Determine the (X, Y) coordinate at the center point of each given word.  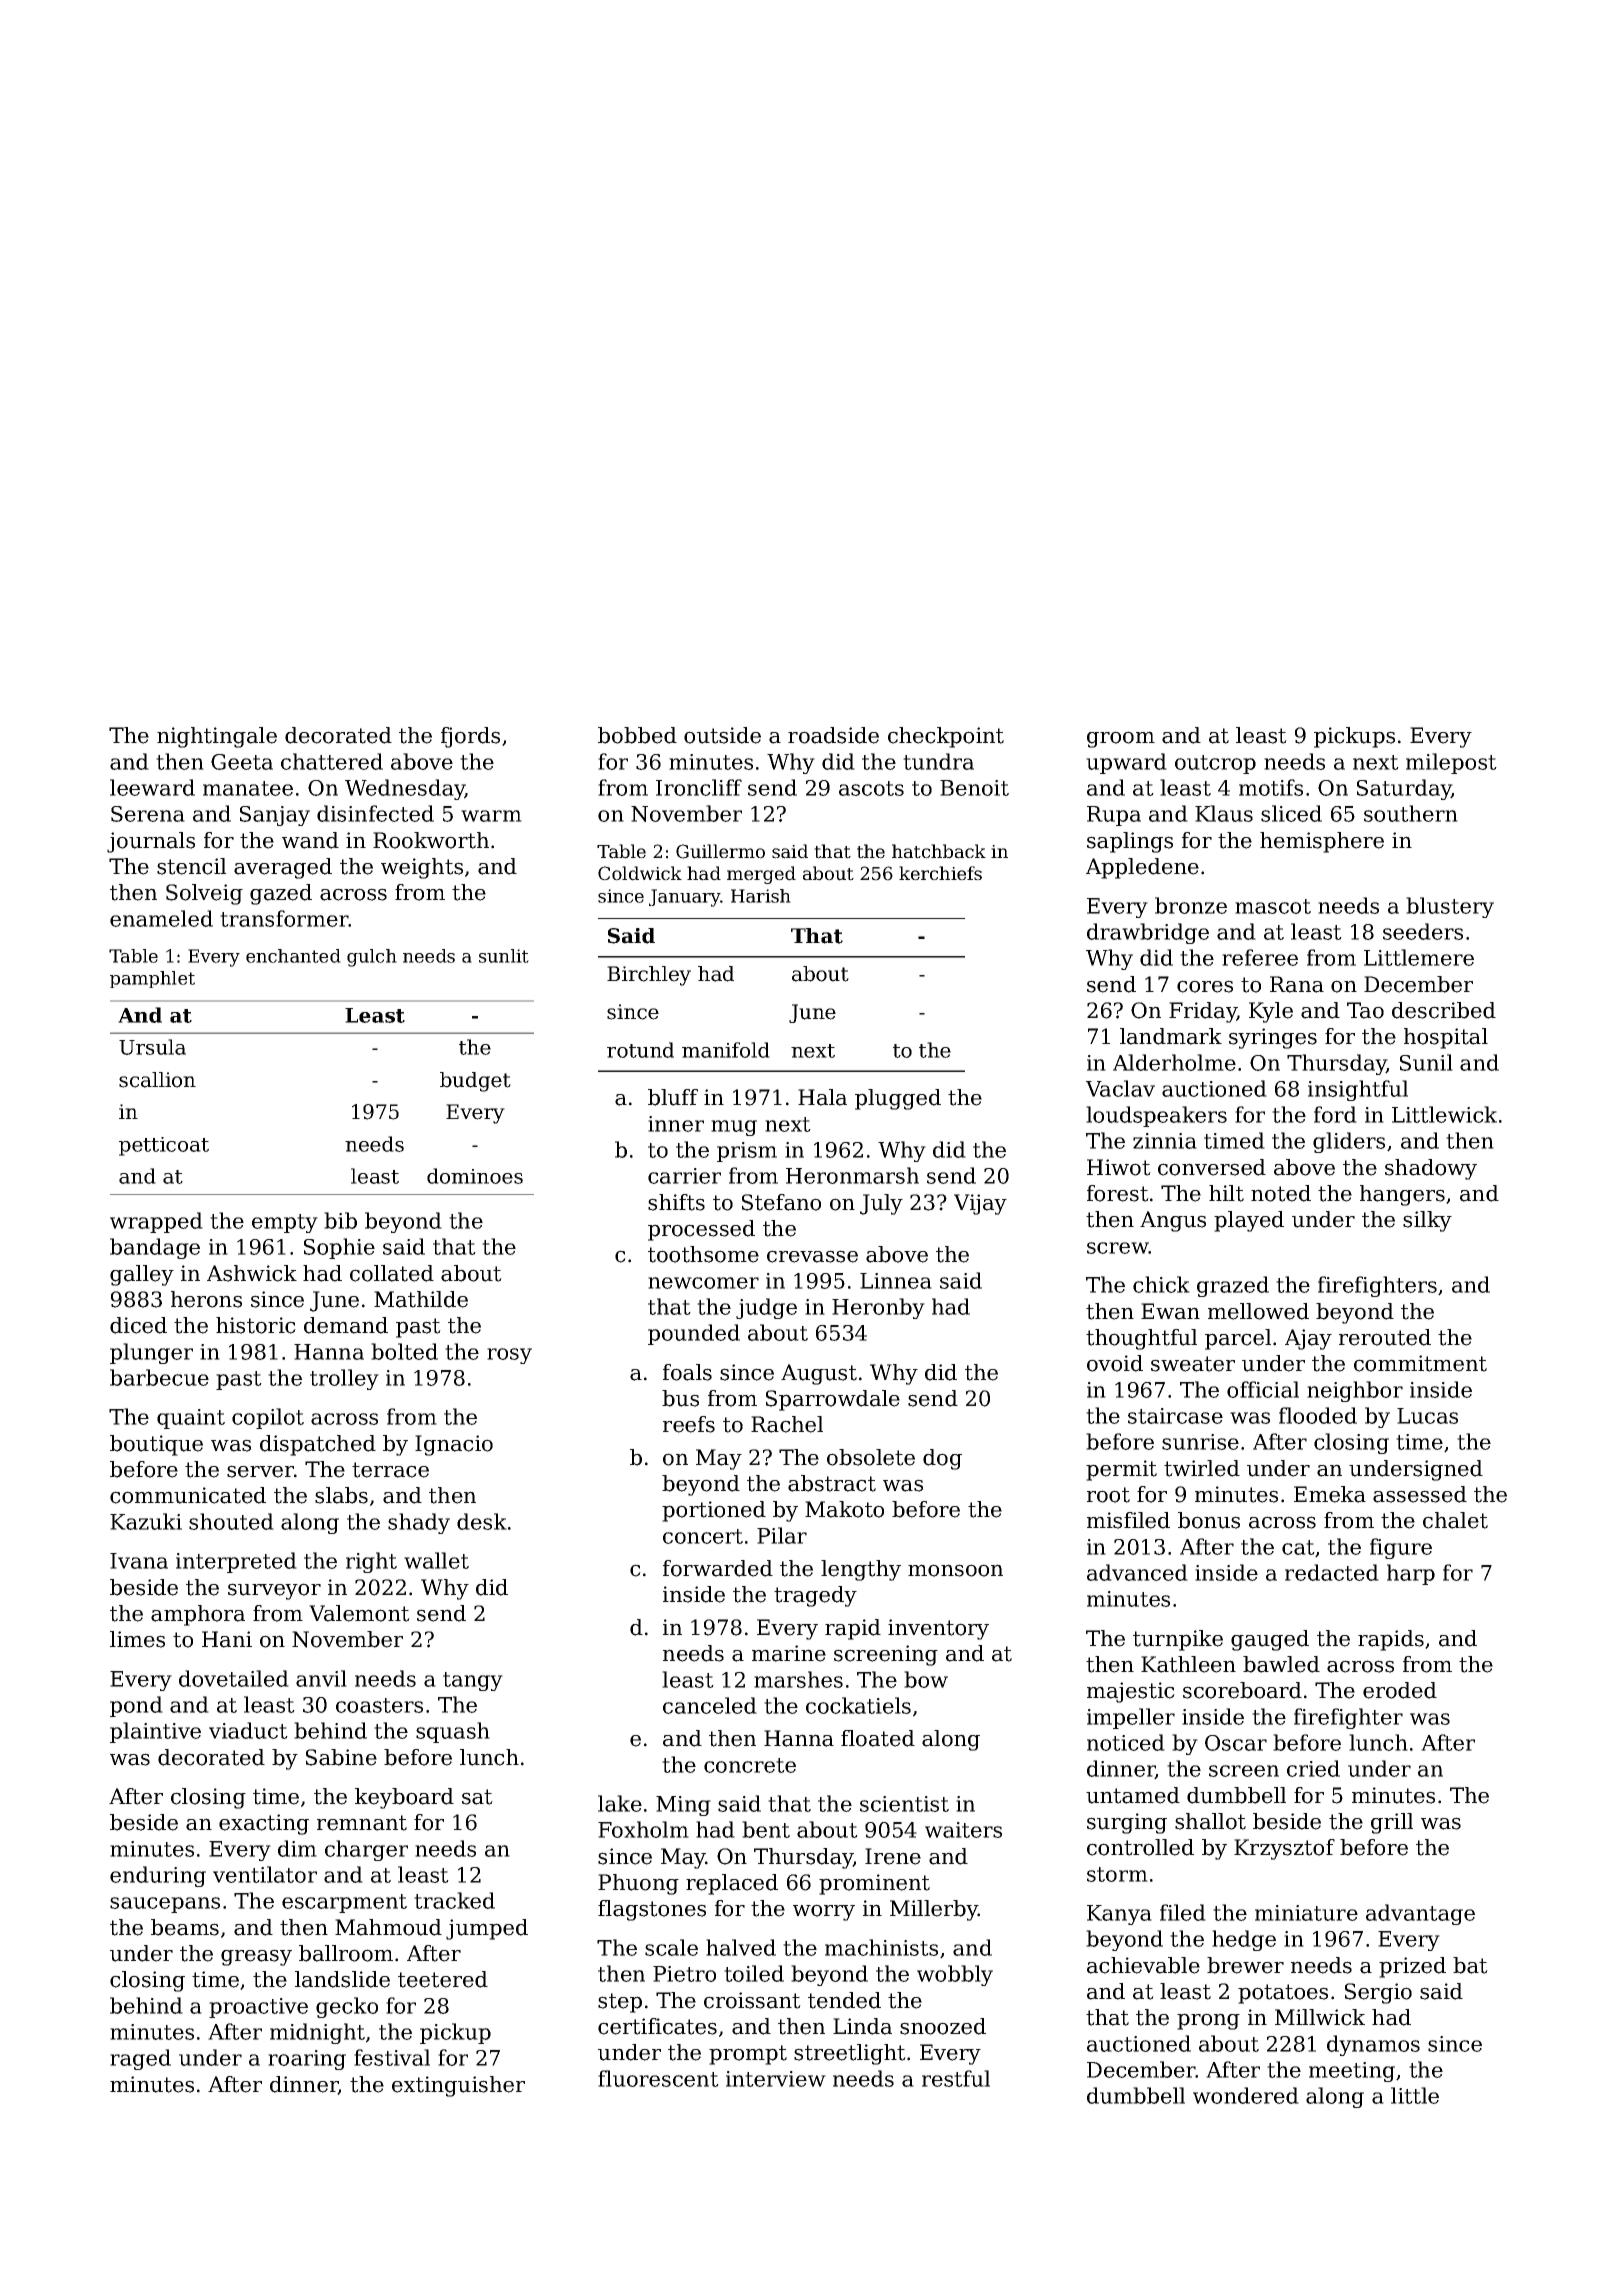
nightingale (217, 737)
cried (1313, 1768)
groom (1121, 739)
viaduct (248, 1730)
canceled (710, 1705)
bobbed (637, 735)
